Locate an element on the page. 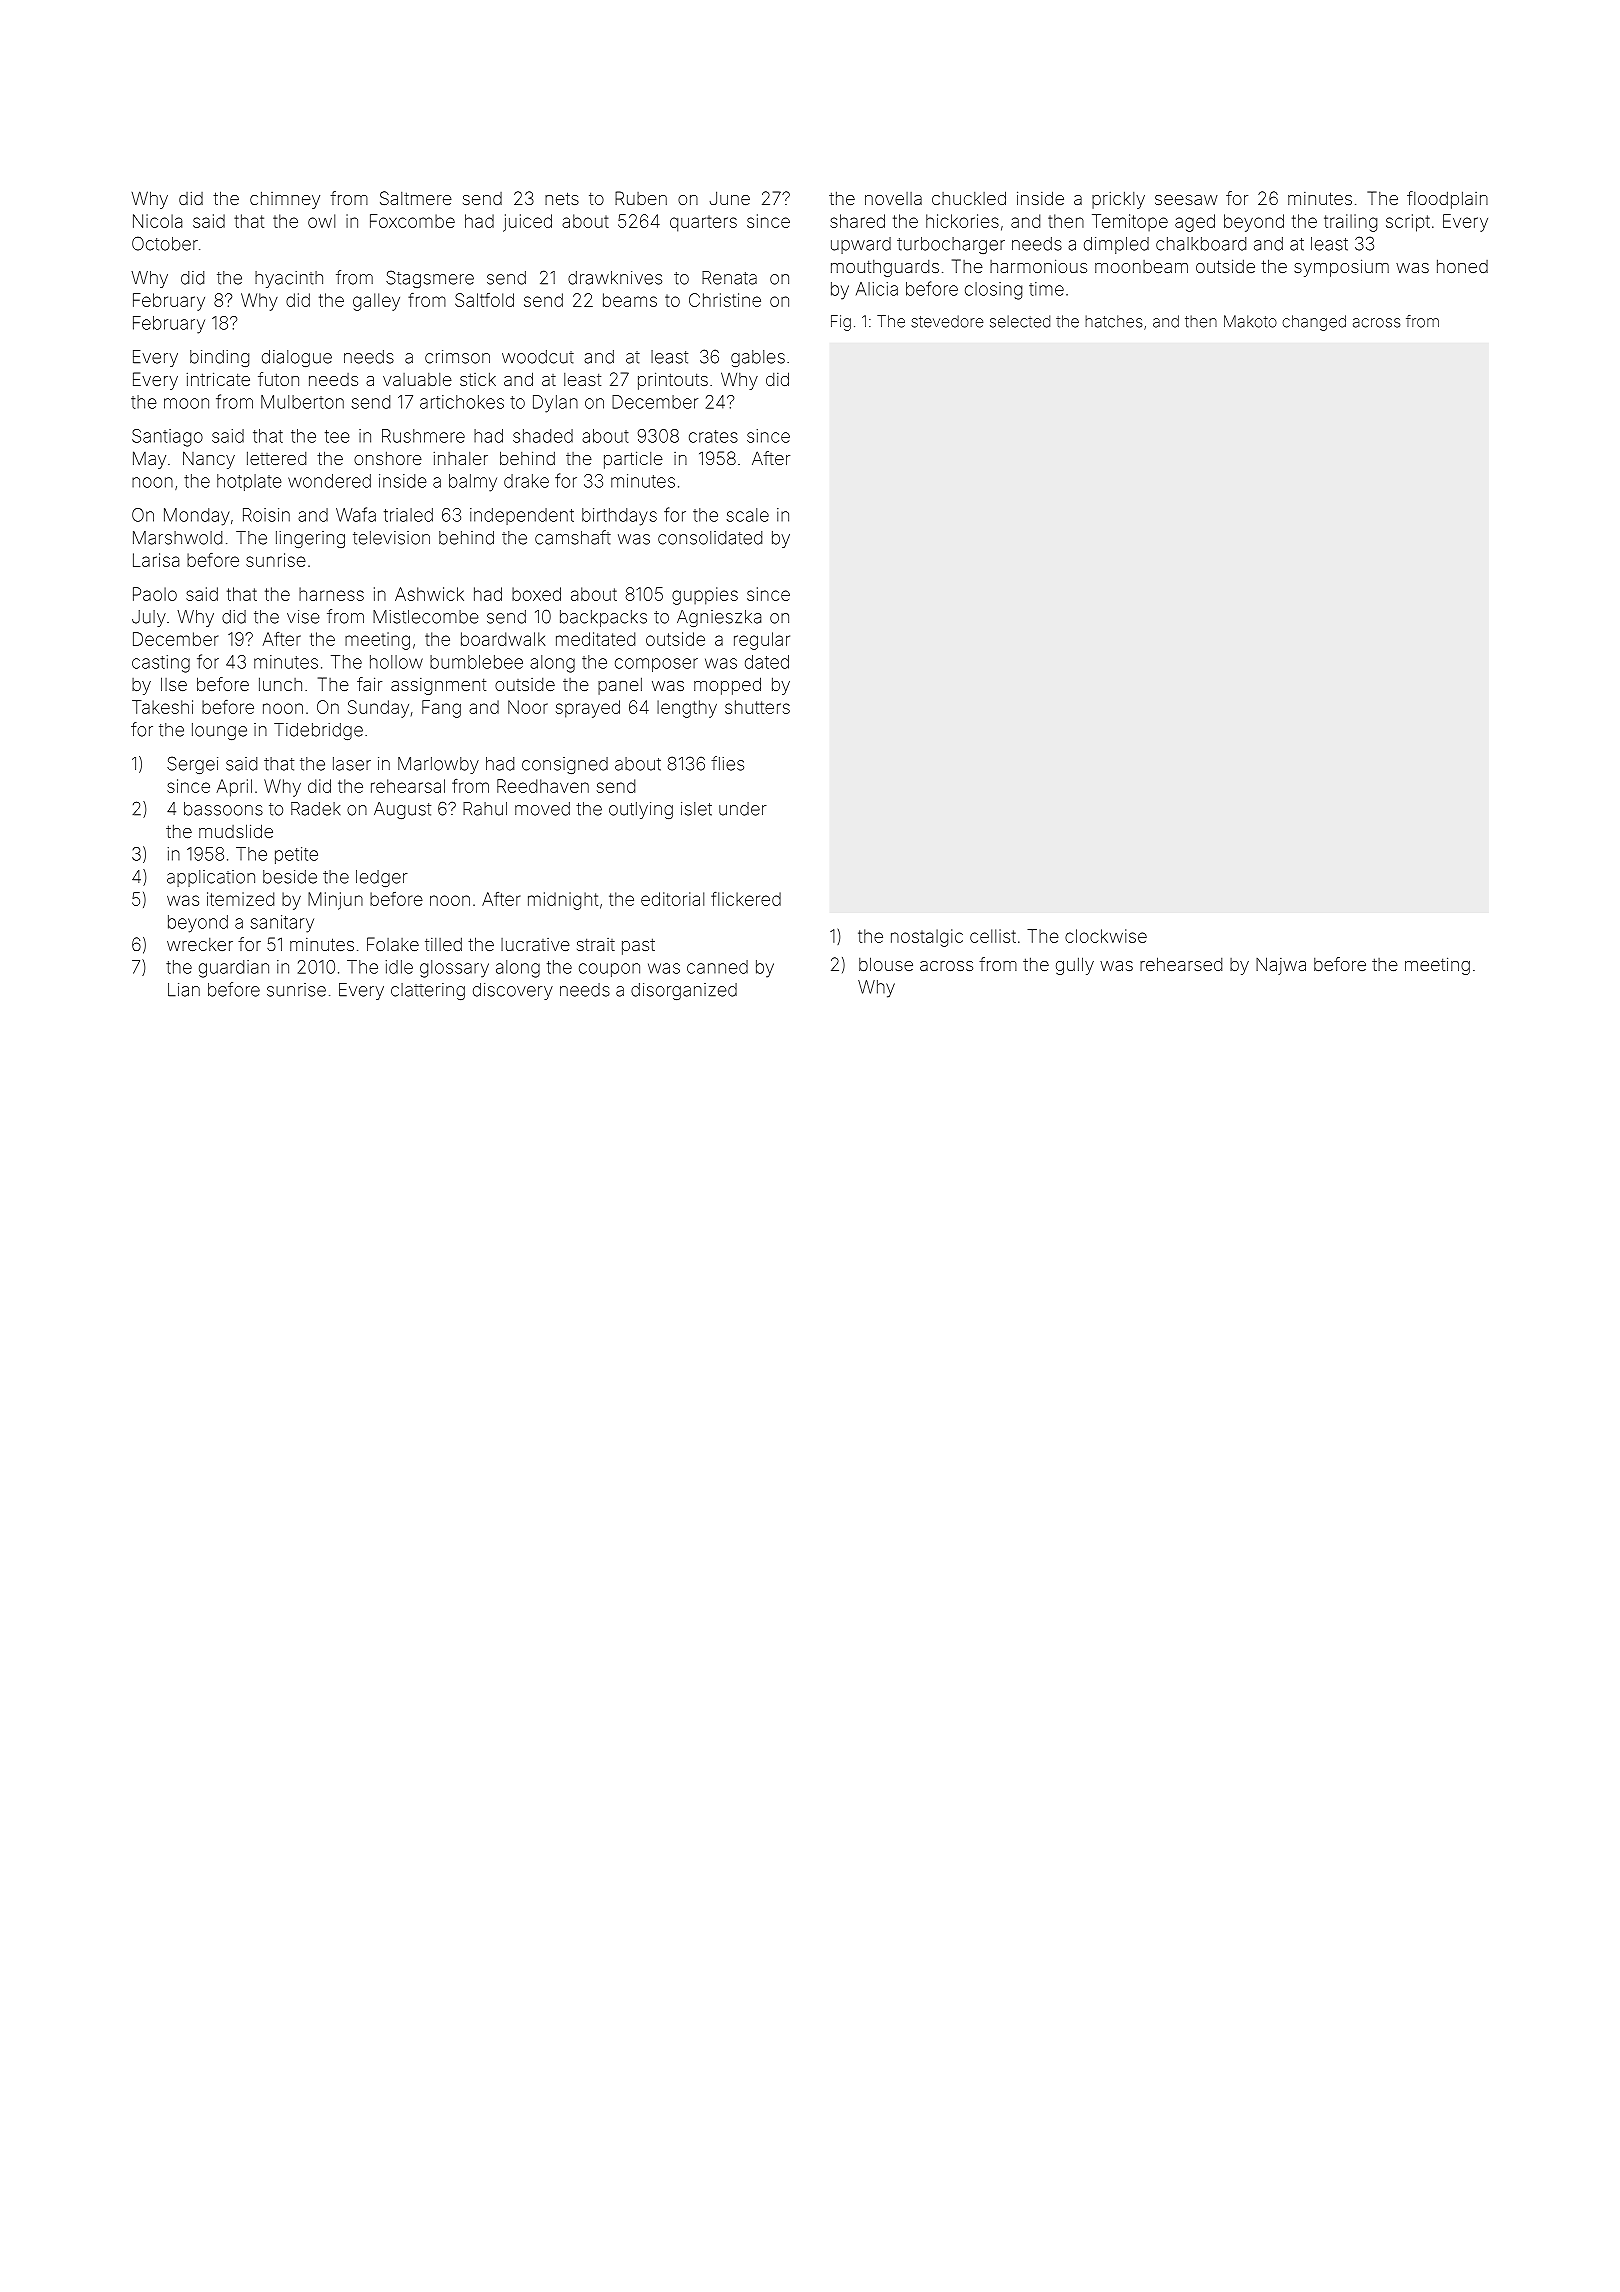  under is located at coordinates (743, 809).
